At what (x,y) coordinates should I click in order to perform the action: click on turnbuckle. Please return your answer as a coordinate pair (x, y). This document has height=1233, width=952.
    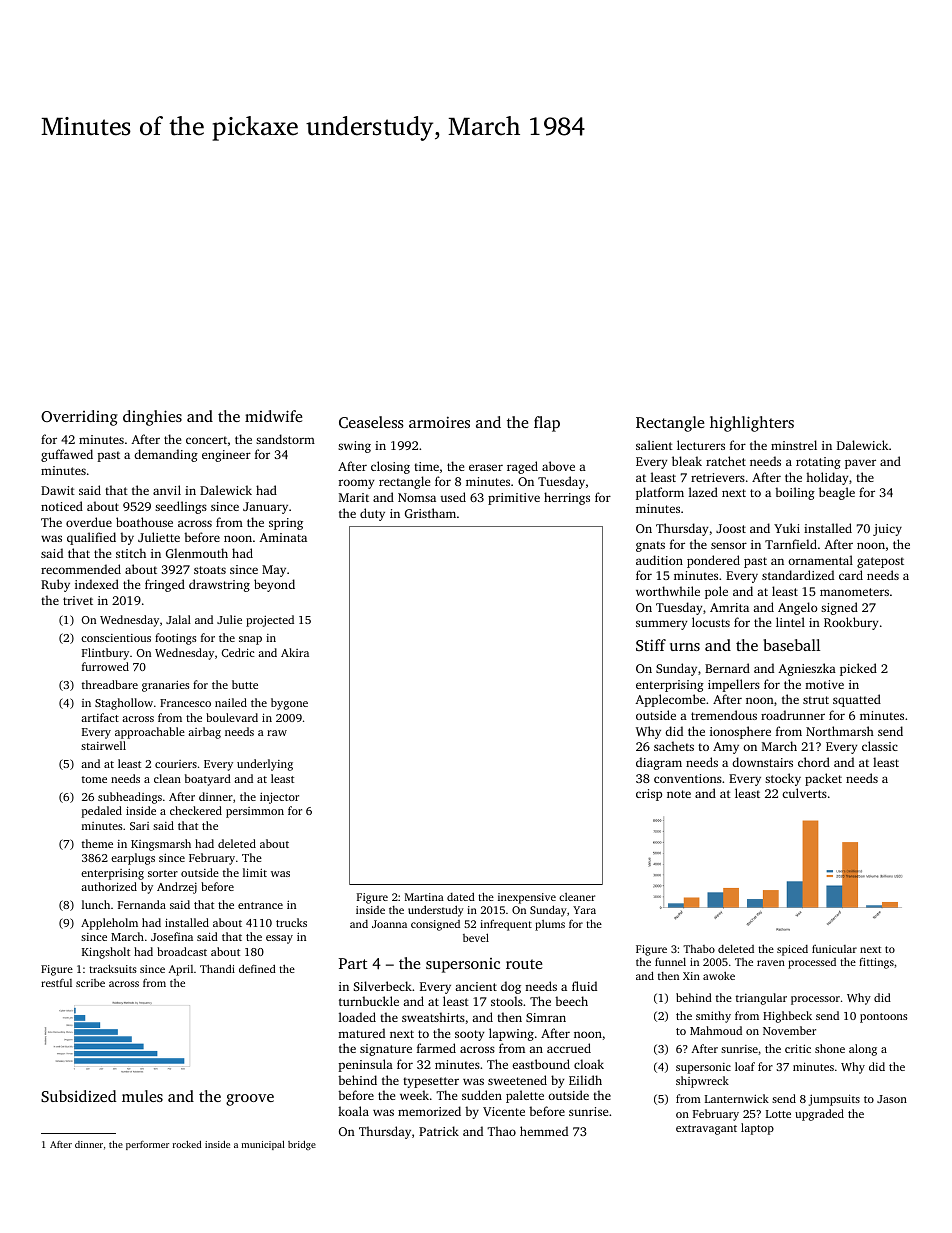
    Looking at the image, I should click on (369, 1001).
